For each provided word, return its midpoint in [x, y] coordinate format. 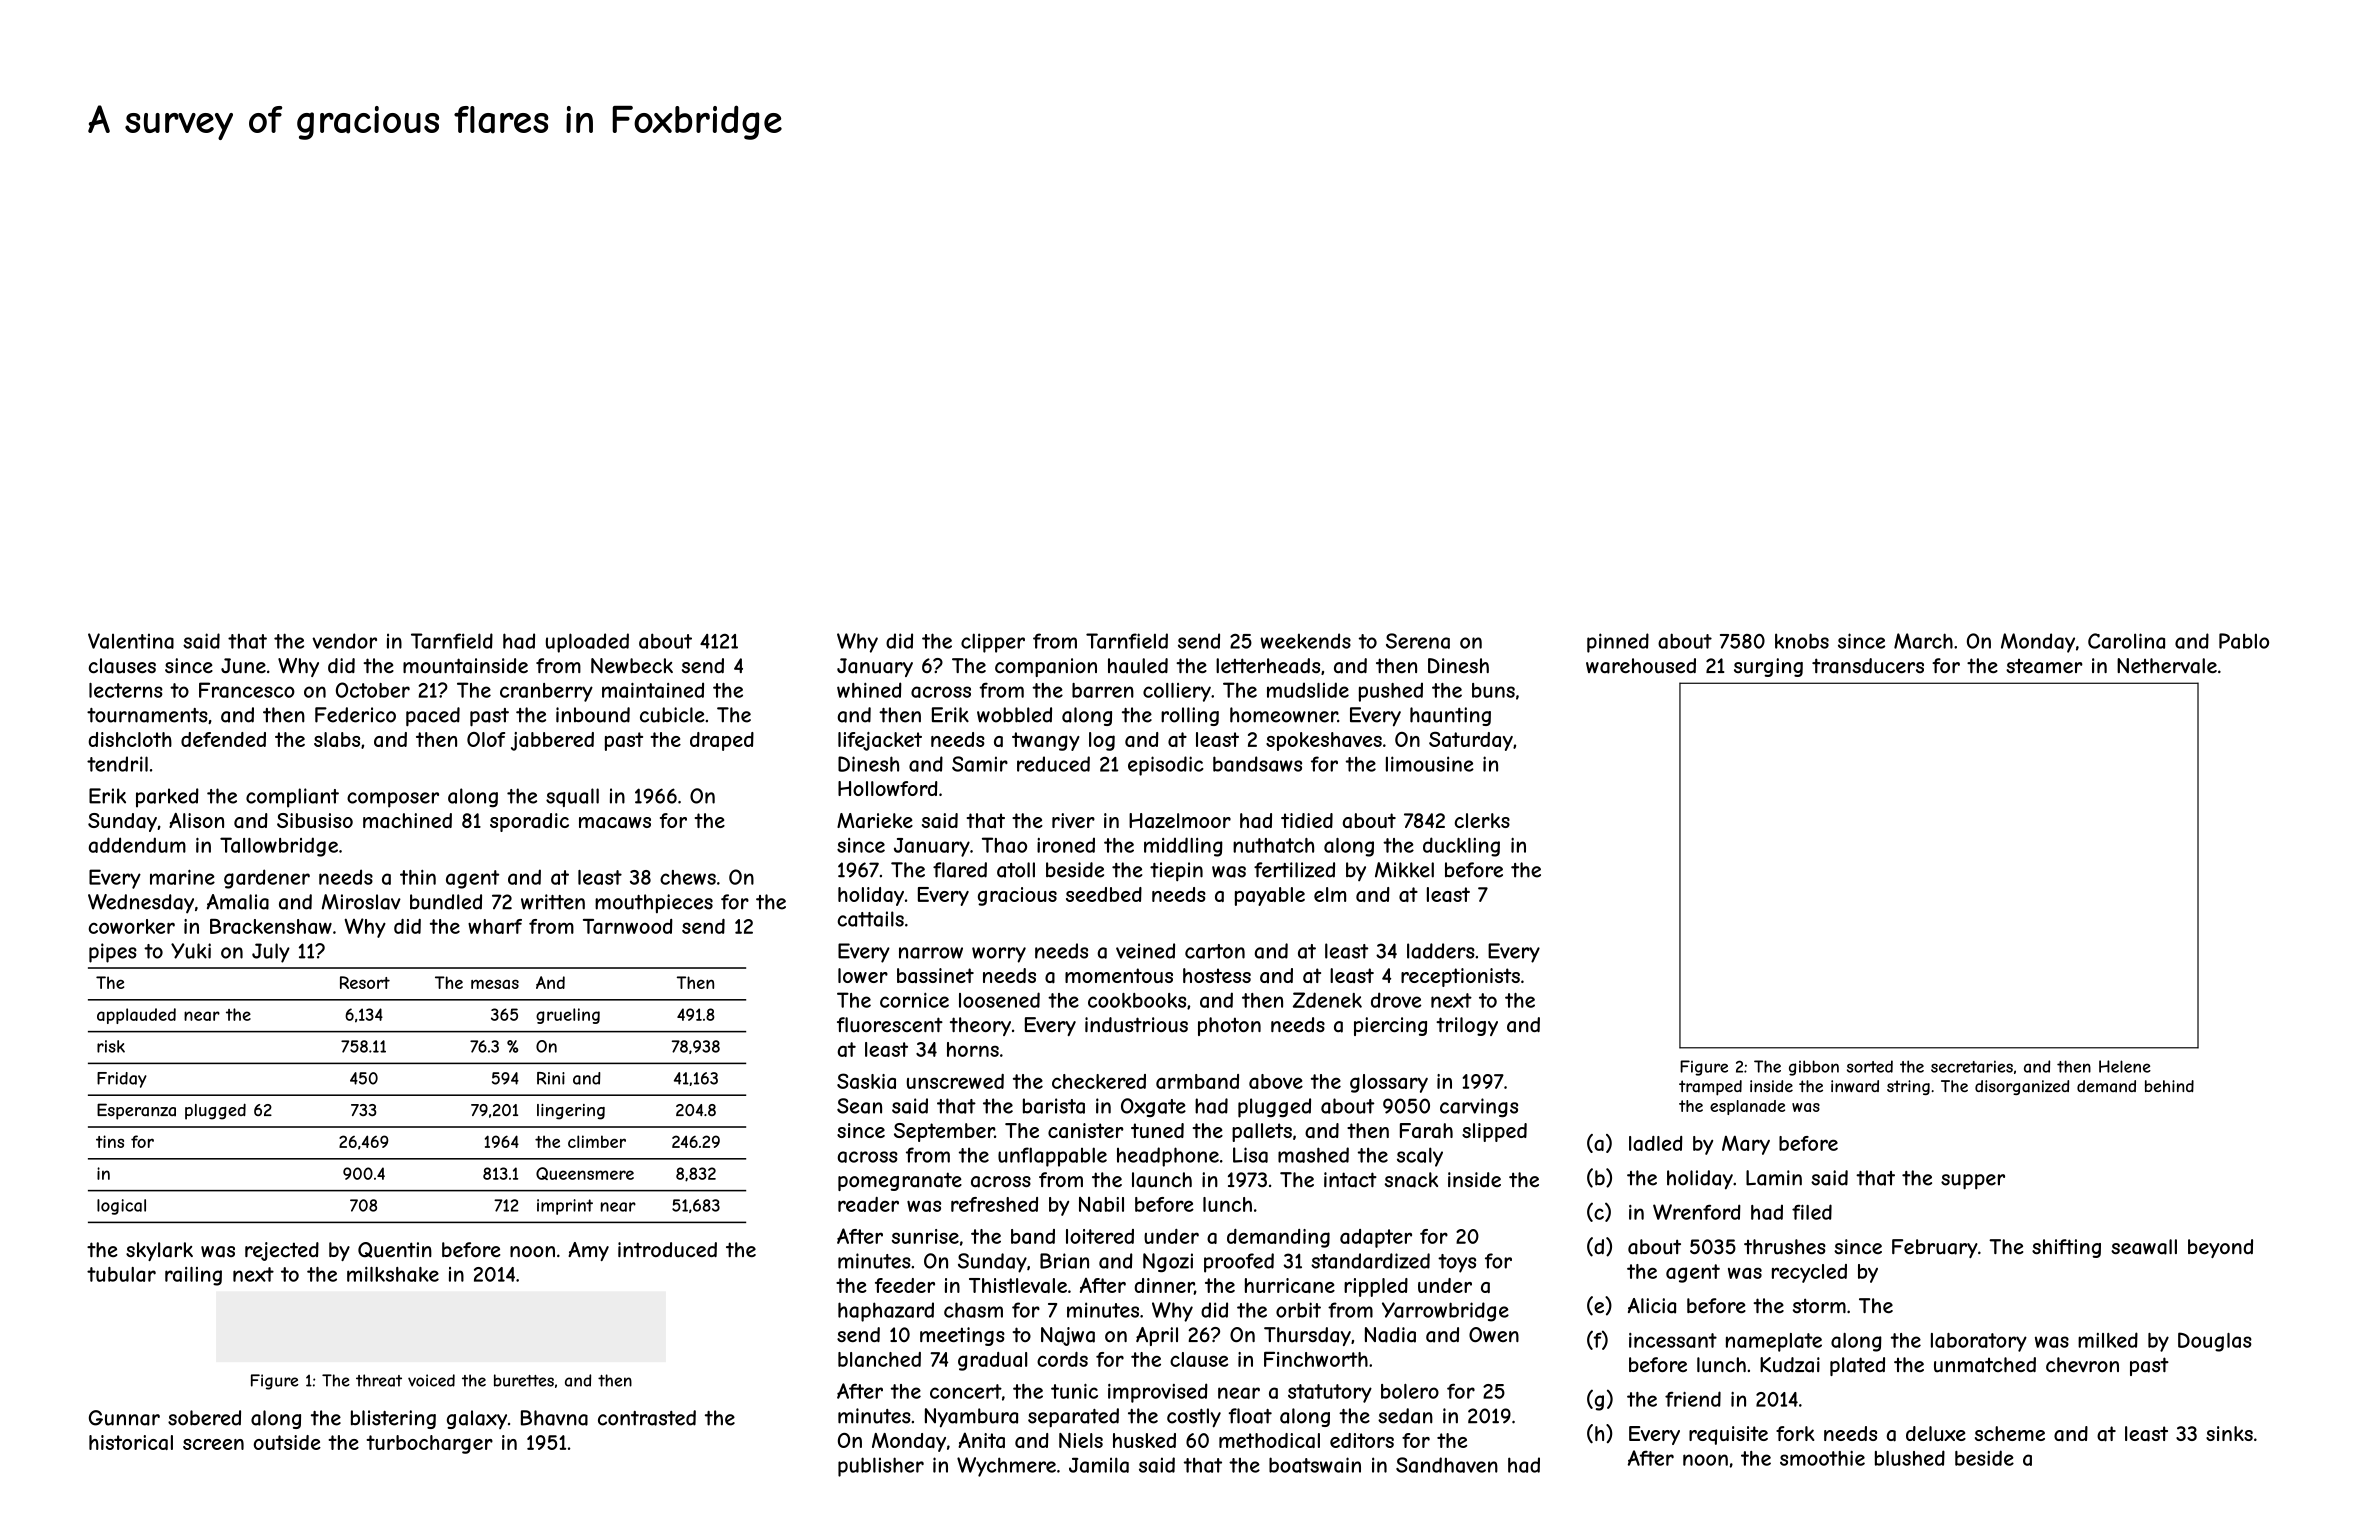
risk [111, 1046]
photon [1229, 1026]
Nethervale [2167, 666]
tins [110, 1141]
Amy [588, 1251]
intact [1350, 1180]
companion [1046, 667]
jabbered [552, 741]
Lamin [1774, 1178]
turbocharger [429, 1444]
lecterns [126, 690]
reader [868, 1204]
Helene [2125, 1066]
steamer [2044, 666]
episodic [1166, 766]
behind [2169, 1086]
